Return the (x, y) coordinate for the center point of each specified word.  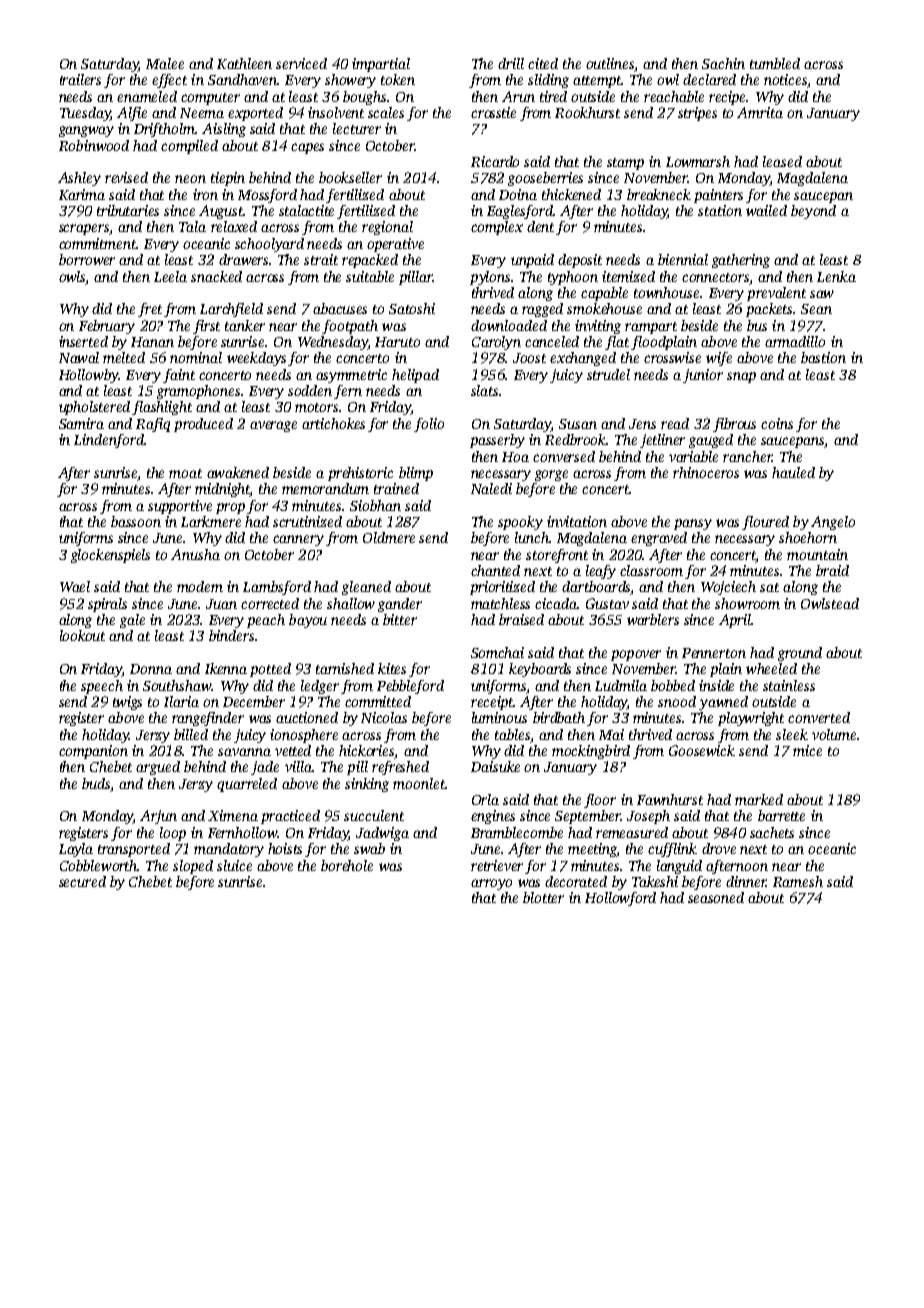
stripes (697, 114)
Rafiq (153, 425)
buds (96, 783)
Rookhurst (587, 112)
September (588, 817)
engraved (659, 539)
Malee (165, 63)
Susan (578, 424)
